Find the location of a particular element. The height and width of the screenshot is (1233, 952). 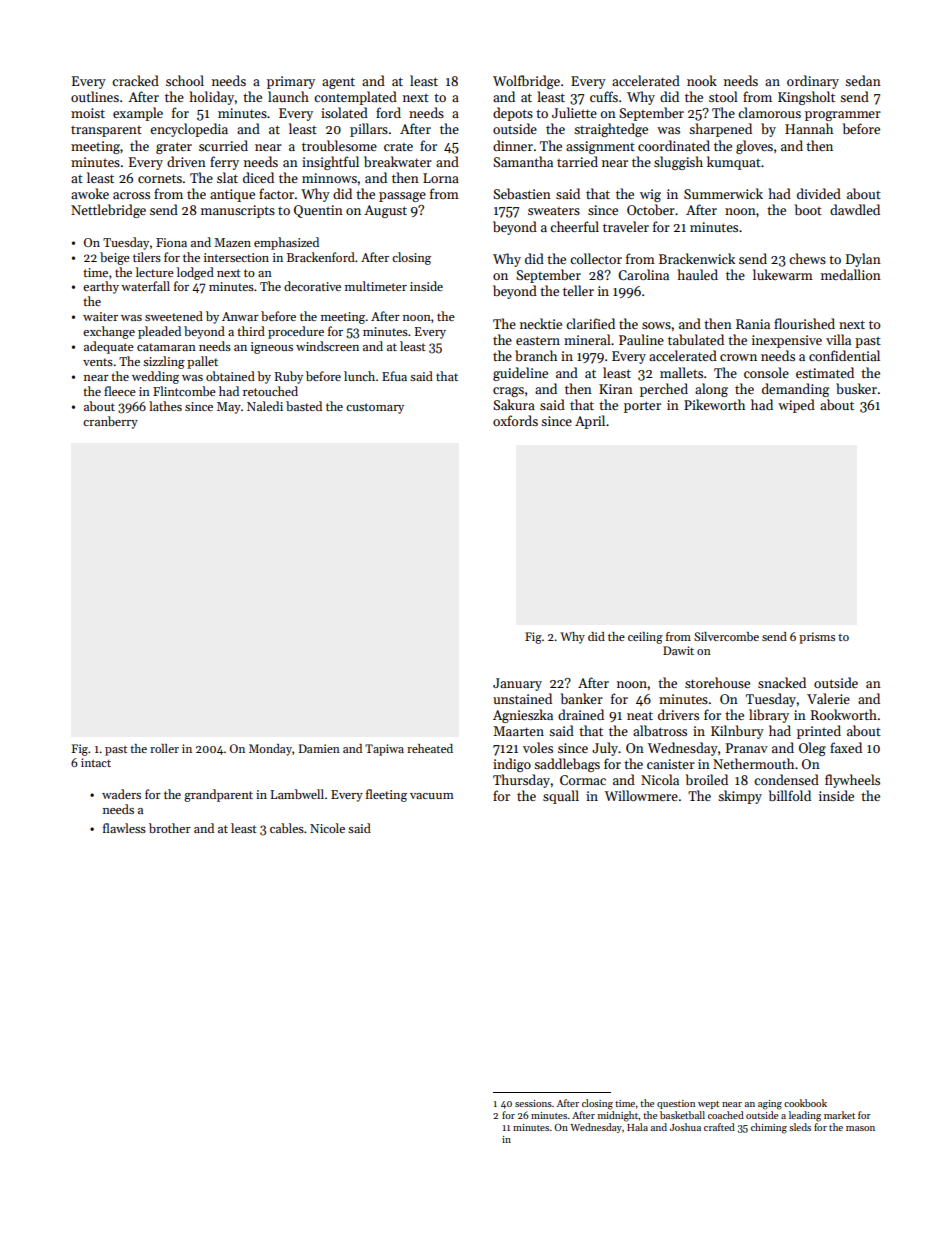

Hala is located at coordinates (637, 1127).
